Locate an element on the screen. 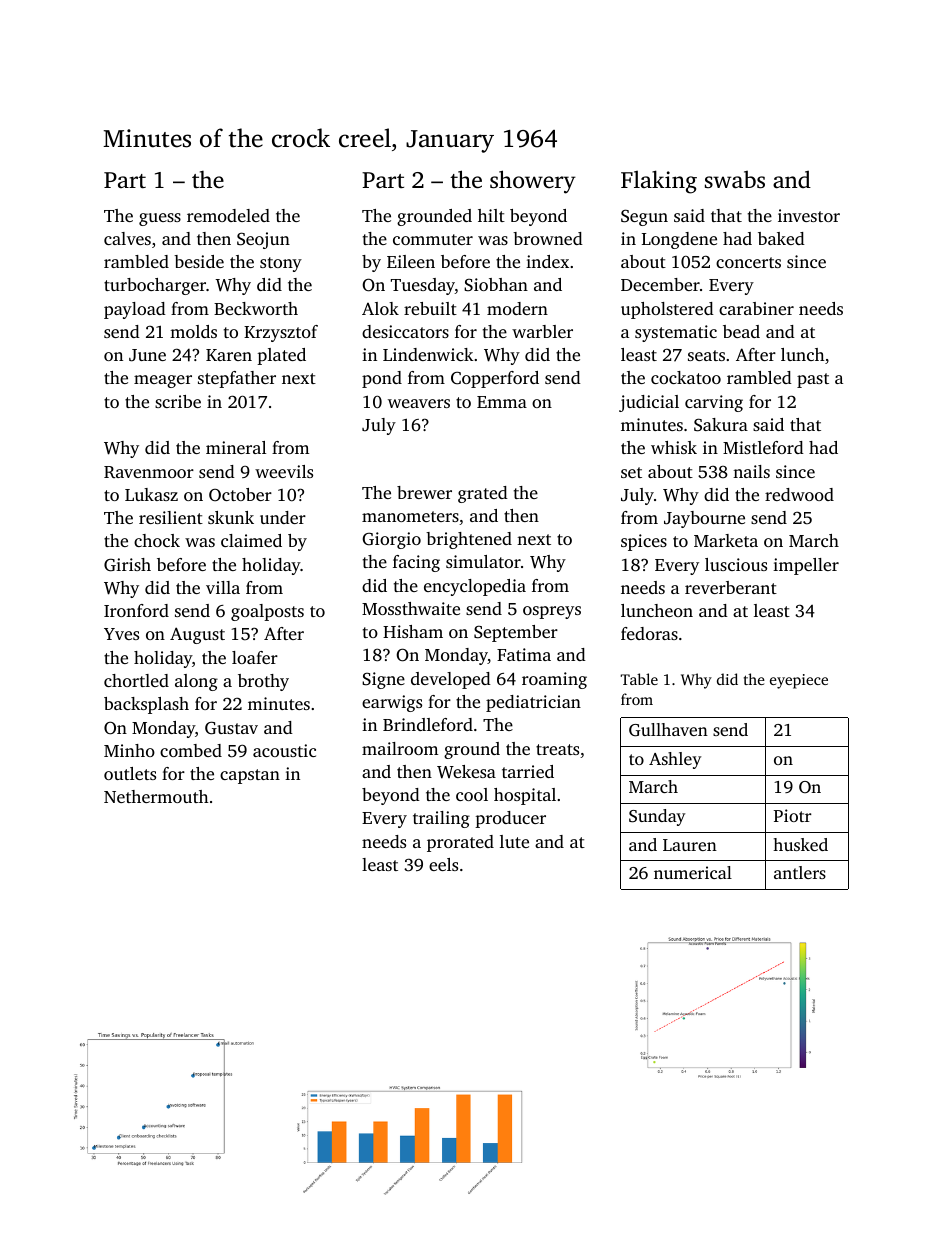  upholstered is located at coordinates (667, 310).
